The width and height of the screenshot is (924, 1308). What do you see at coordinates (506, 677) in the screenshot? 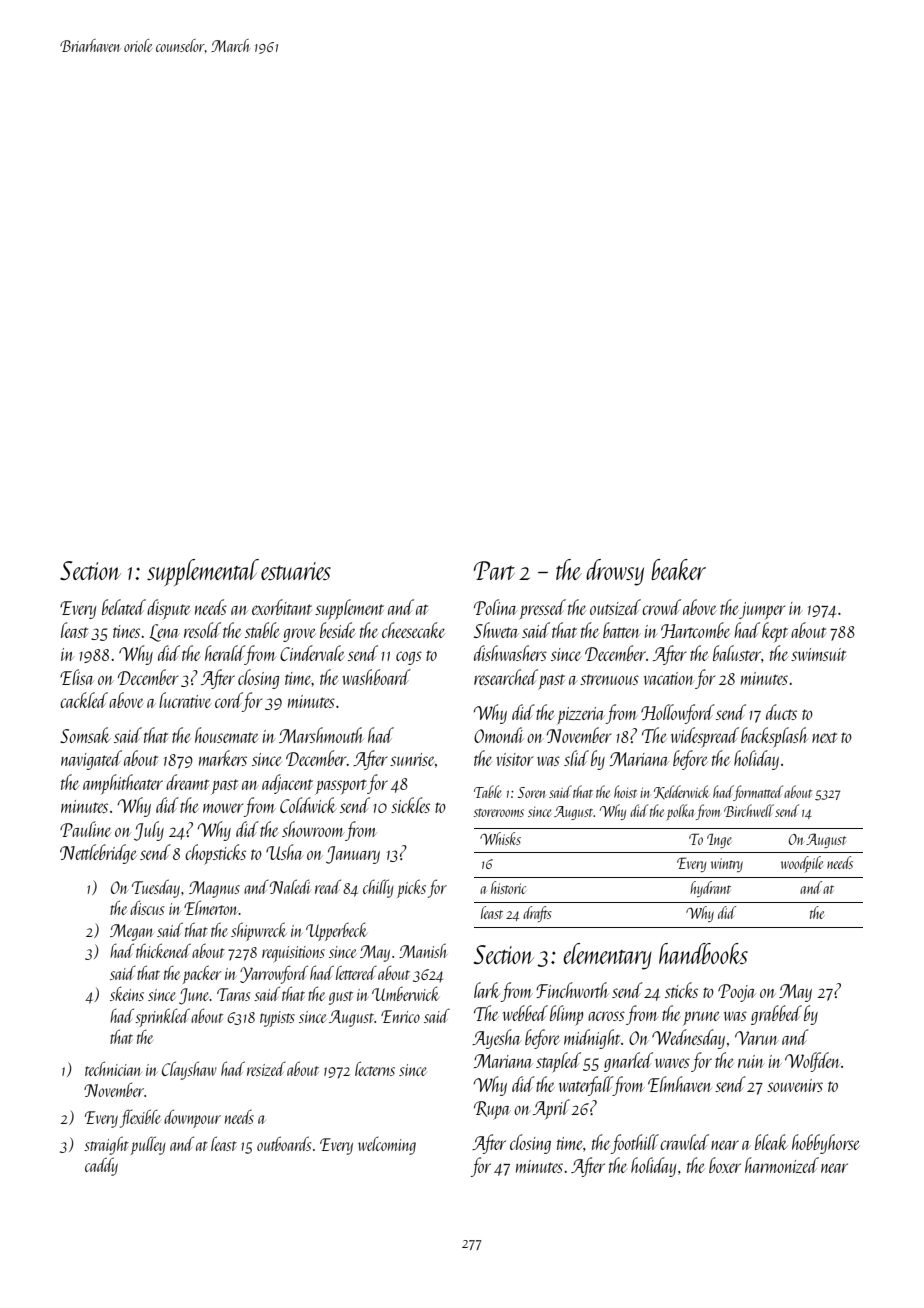
I see `researched` at bounding box center [506, 677].
